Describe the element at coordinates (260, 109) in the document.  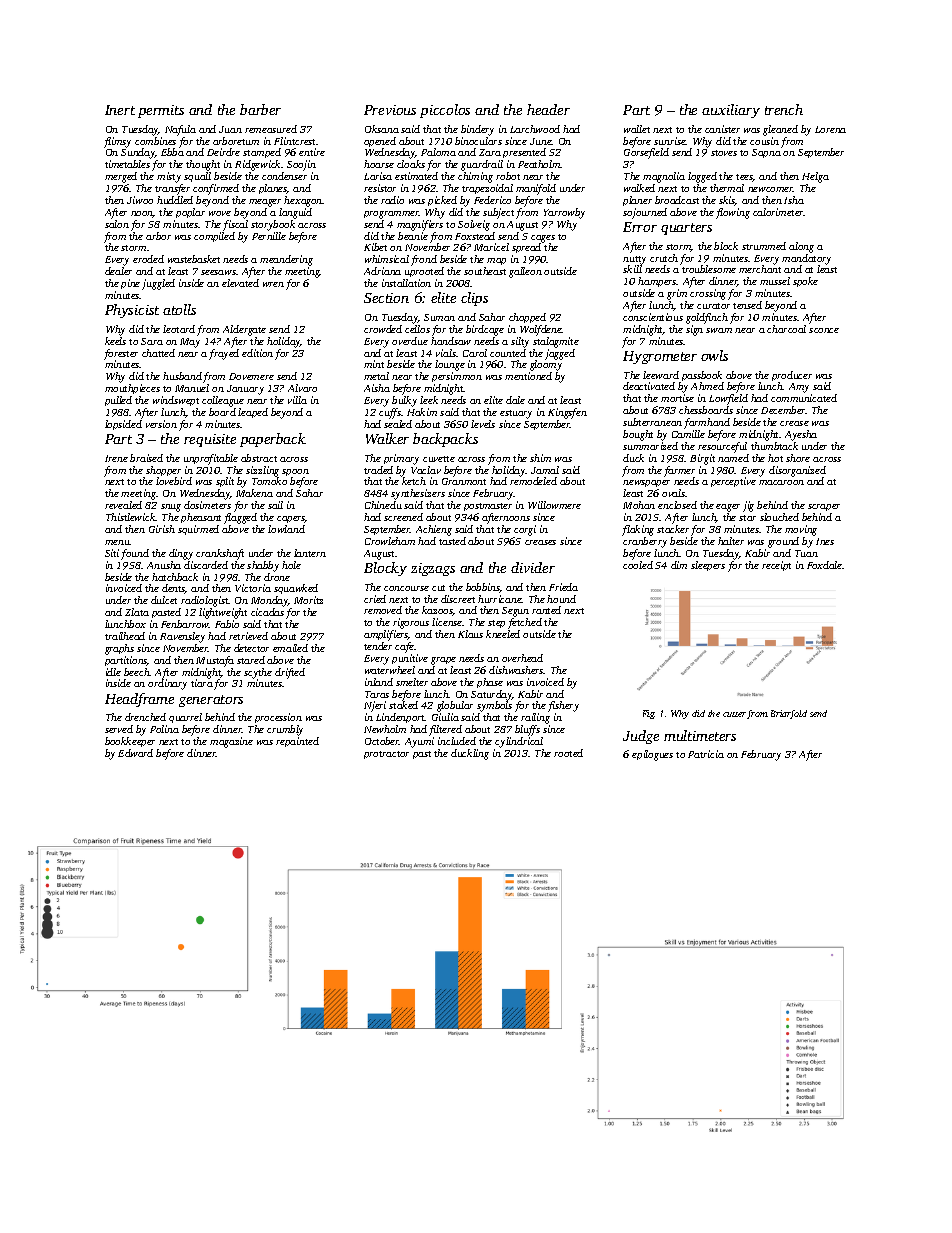
I see `barber` at that location.
